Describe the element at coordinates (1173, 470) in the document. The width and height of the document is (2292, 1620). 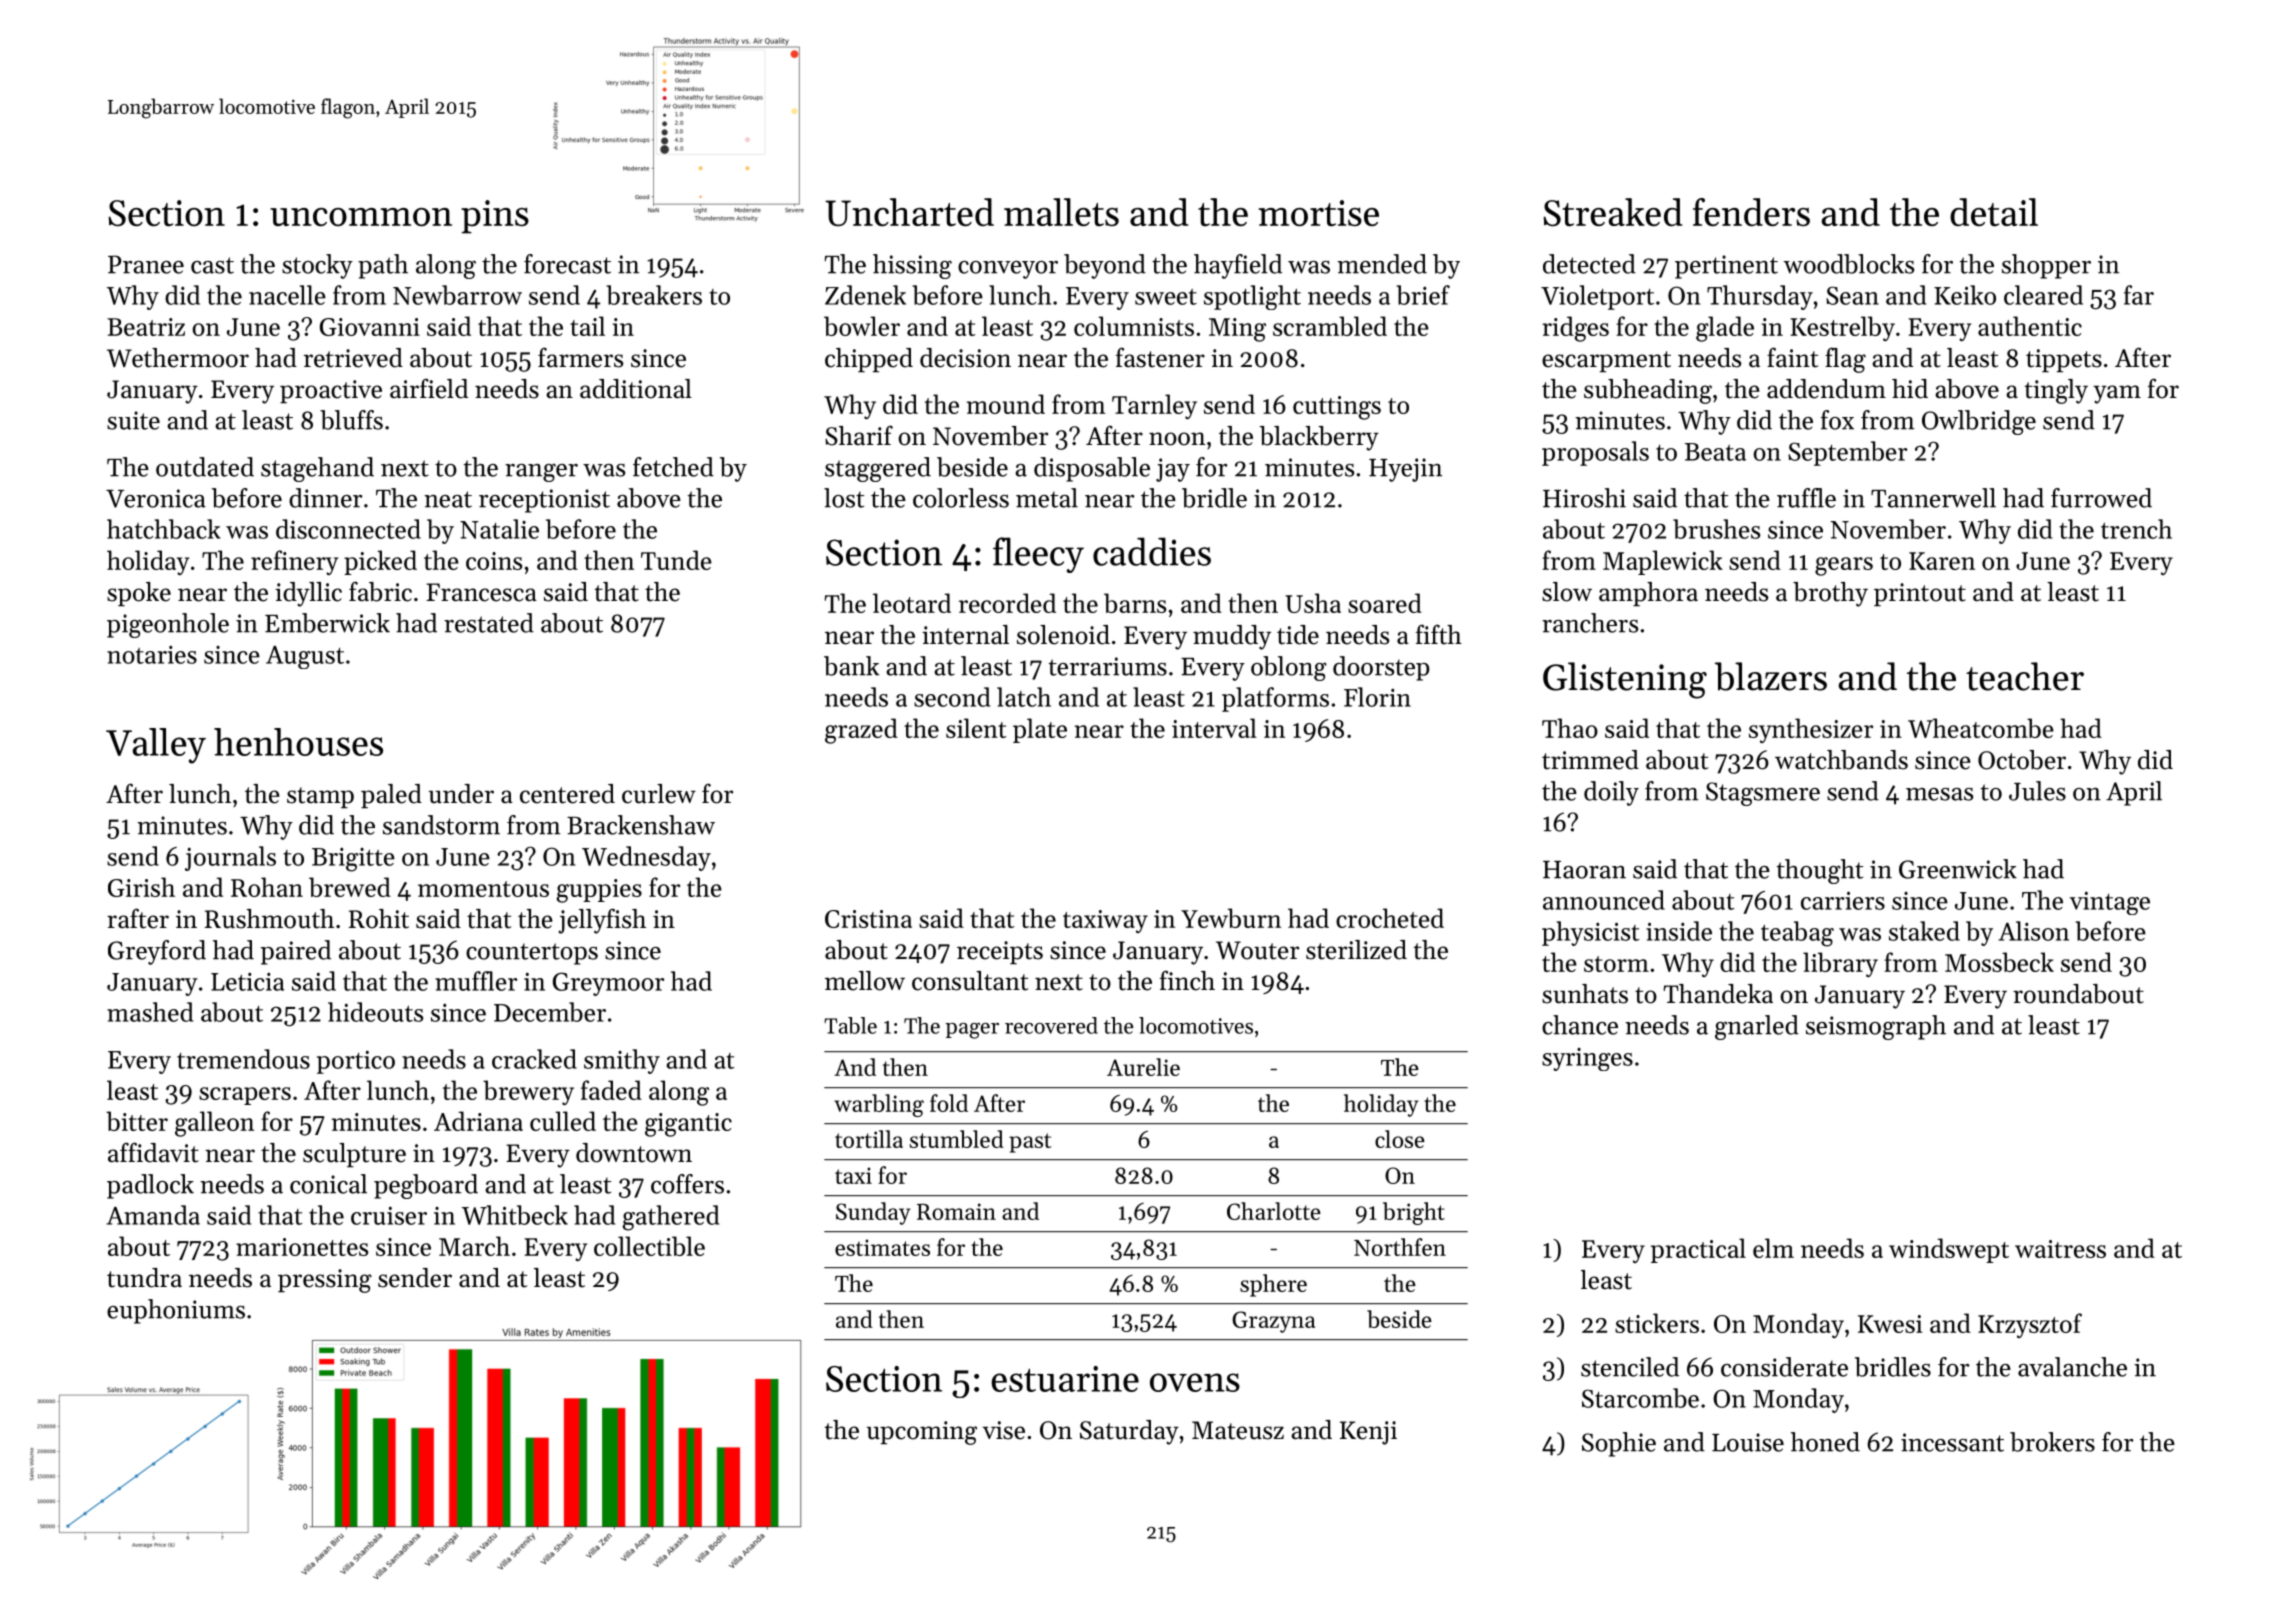
I see `jay` at that location.
